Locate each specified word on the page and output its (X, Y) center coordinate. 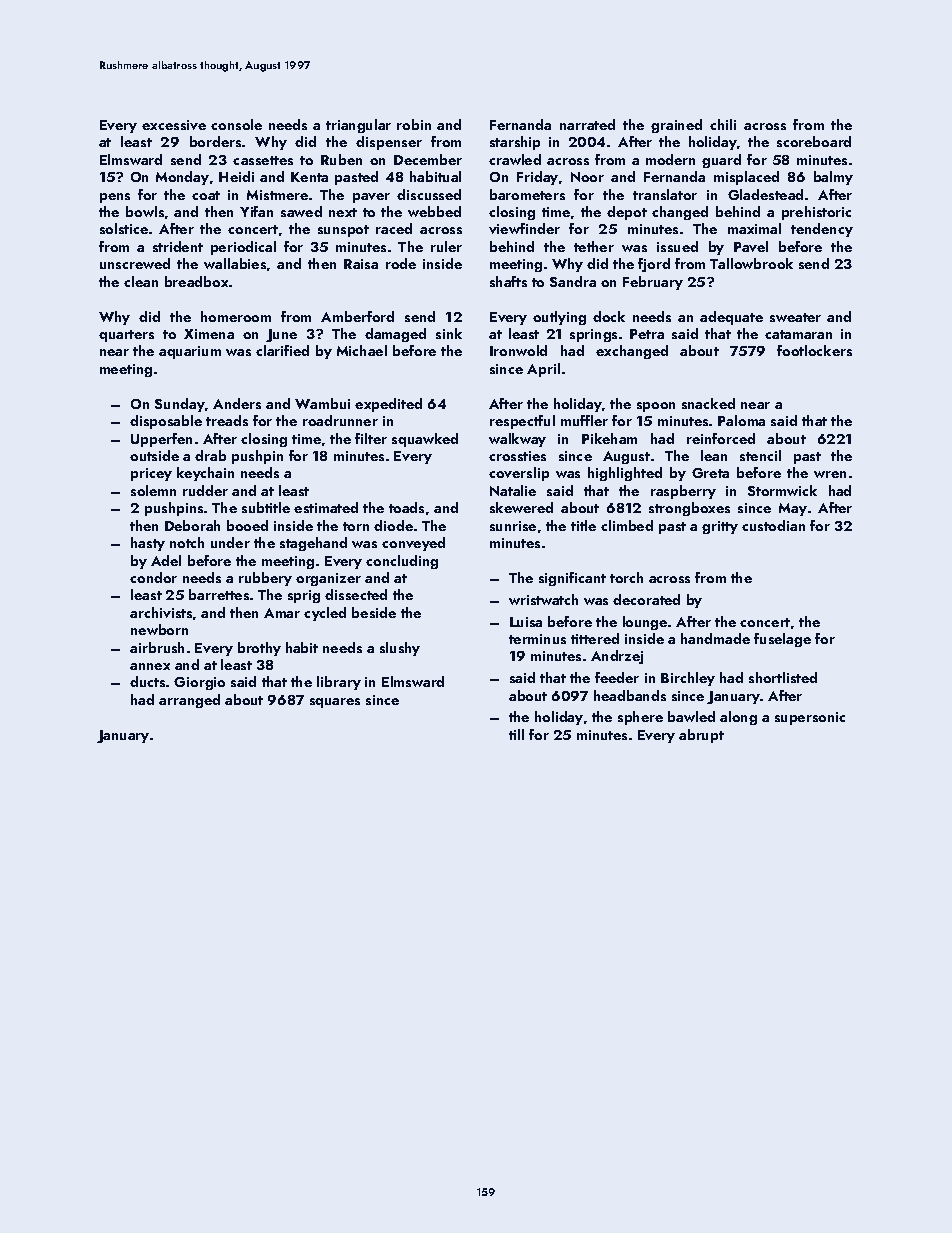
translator (665, 194)
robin (414, 124)
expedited (388, 405)
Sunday (180, 405)
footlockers (814, 350)
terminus (537, 639)
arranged (189, 701)
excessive (174, 125)
